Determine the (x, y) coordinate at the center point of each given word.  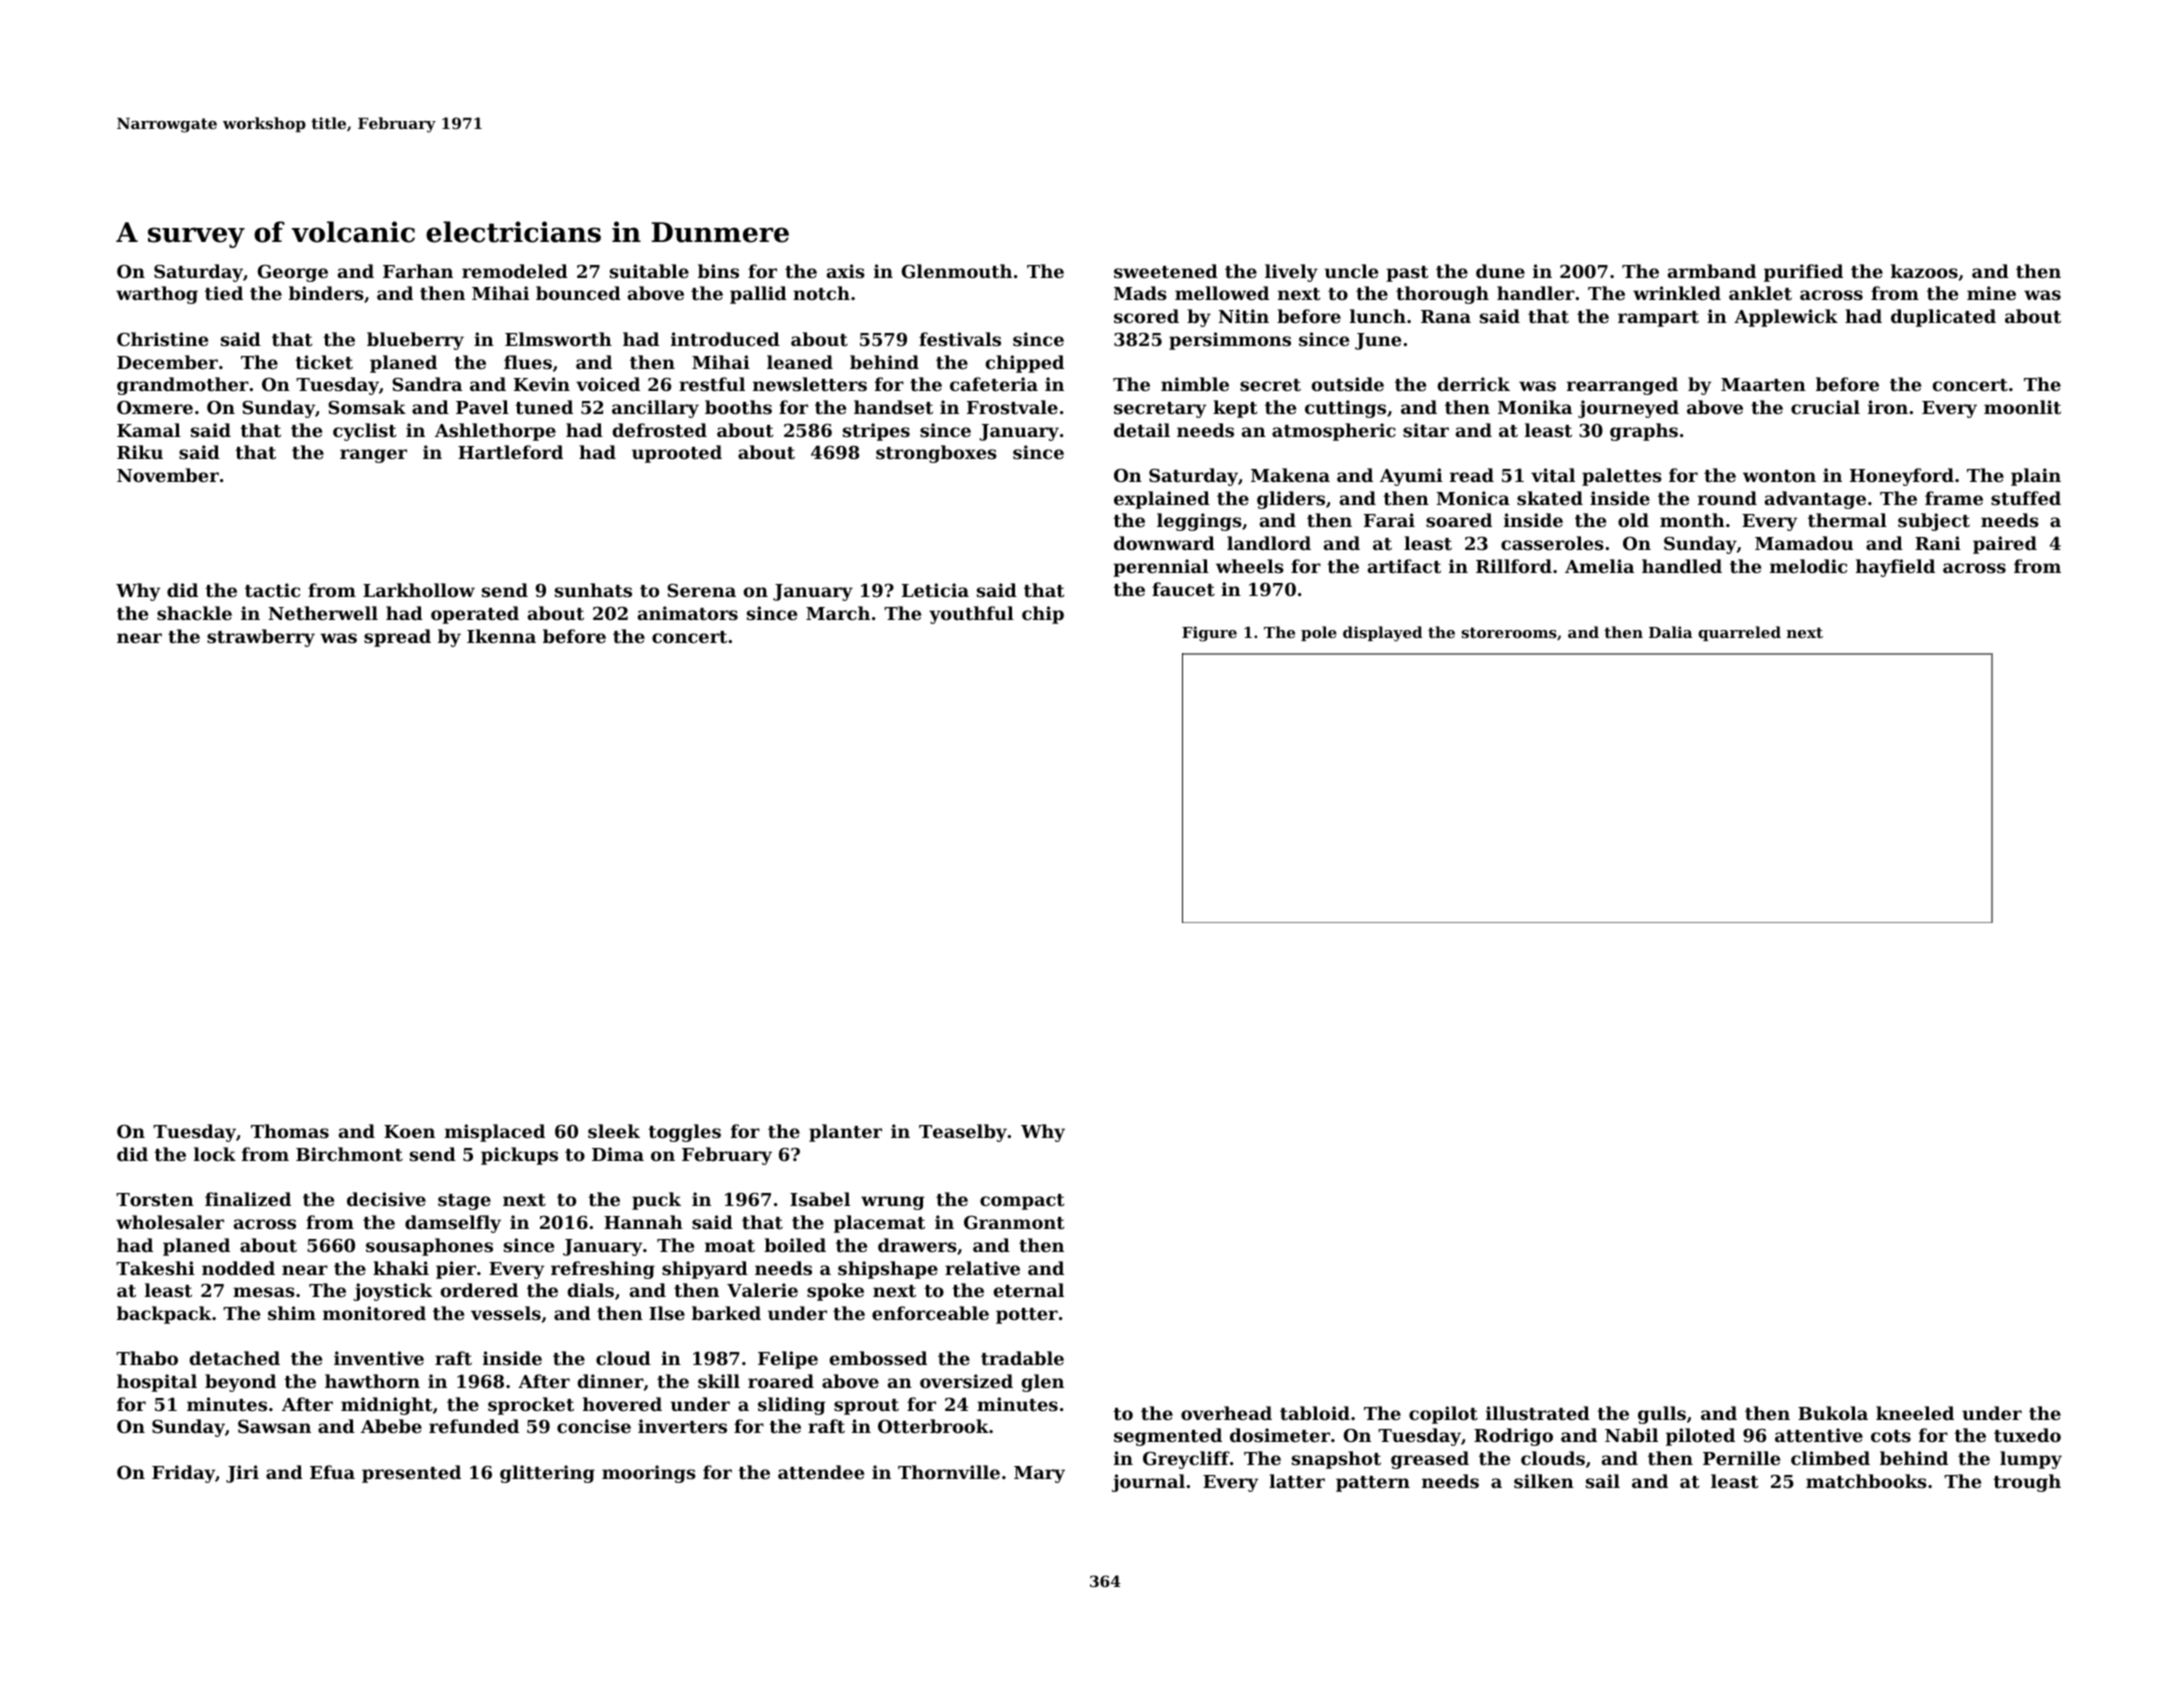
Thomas (290, 1131)
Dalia (1670, 632)
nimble (1195, 384)
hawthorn (372, 1381)
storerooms (1509, 632)
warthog (157, 295)
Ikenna (501, 636)
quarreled (1739, 633)
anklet (1760, 293)
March (838, 613)
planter (845, 1133)
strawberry (261, 638)
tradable (1022, 1358)
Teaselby (963, 1133)
